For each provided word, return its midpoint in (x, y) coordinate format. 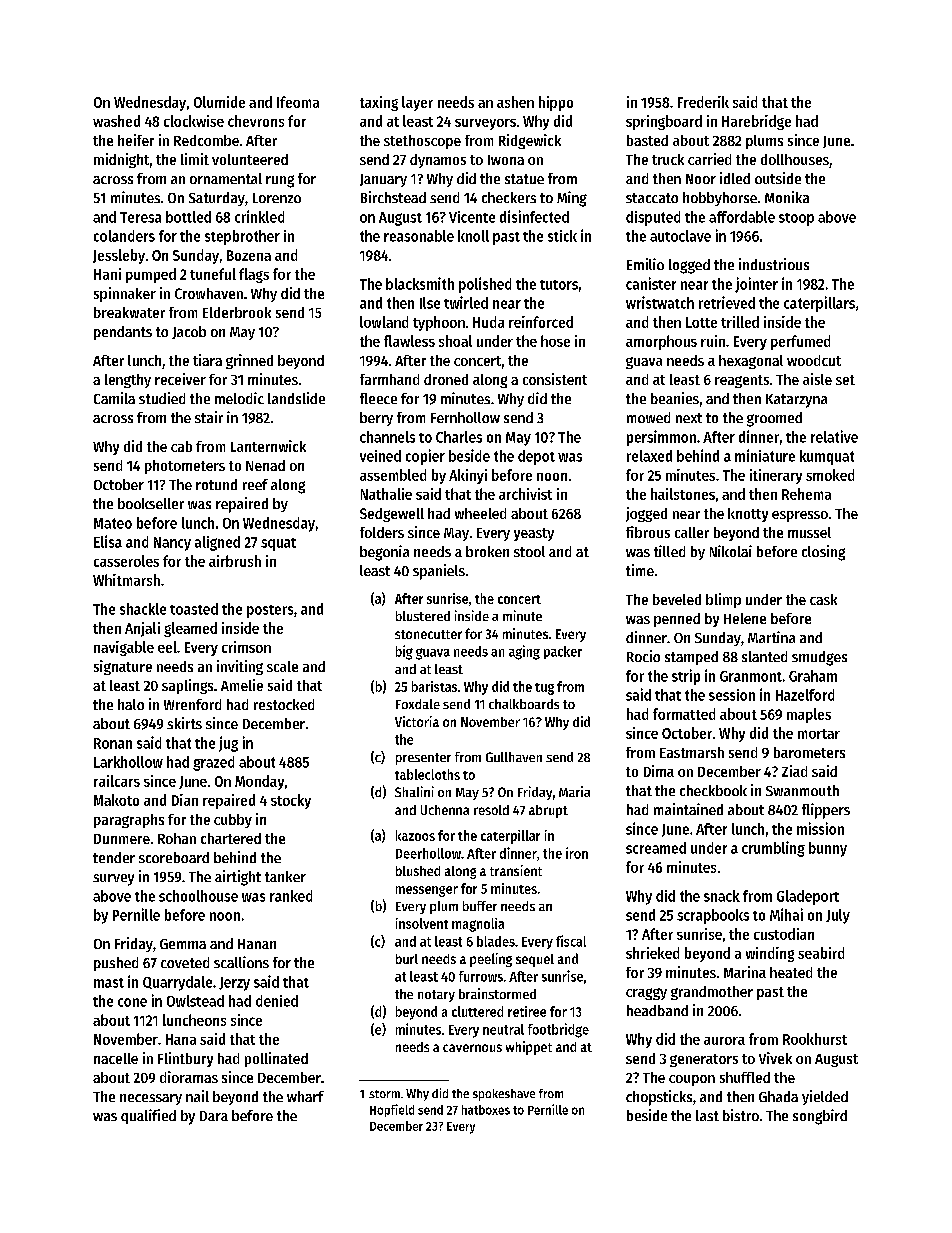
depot (536, 457)
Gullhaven (514, 757)
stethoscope (422, 142)
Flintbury (185, 1059)
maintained (688, 809)
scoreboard (174, 857)
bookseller (151, 503)
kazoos (415, 835)
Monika (787, 197)
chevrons (256, 121)
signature (123, 667)
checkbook (713, 790)
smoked (830, 475)
